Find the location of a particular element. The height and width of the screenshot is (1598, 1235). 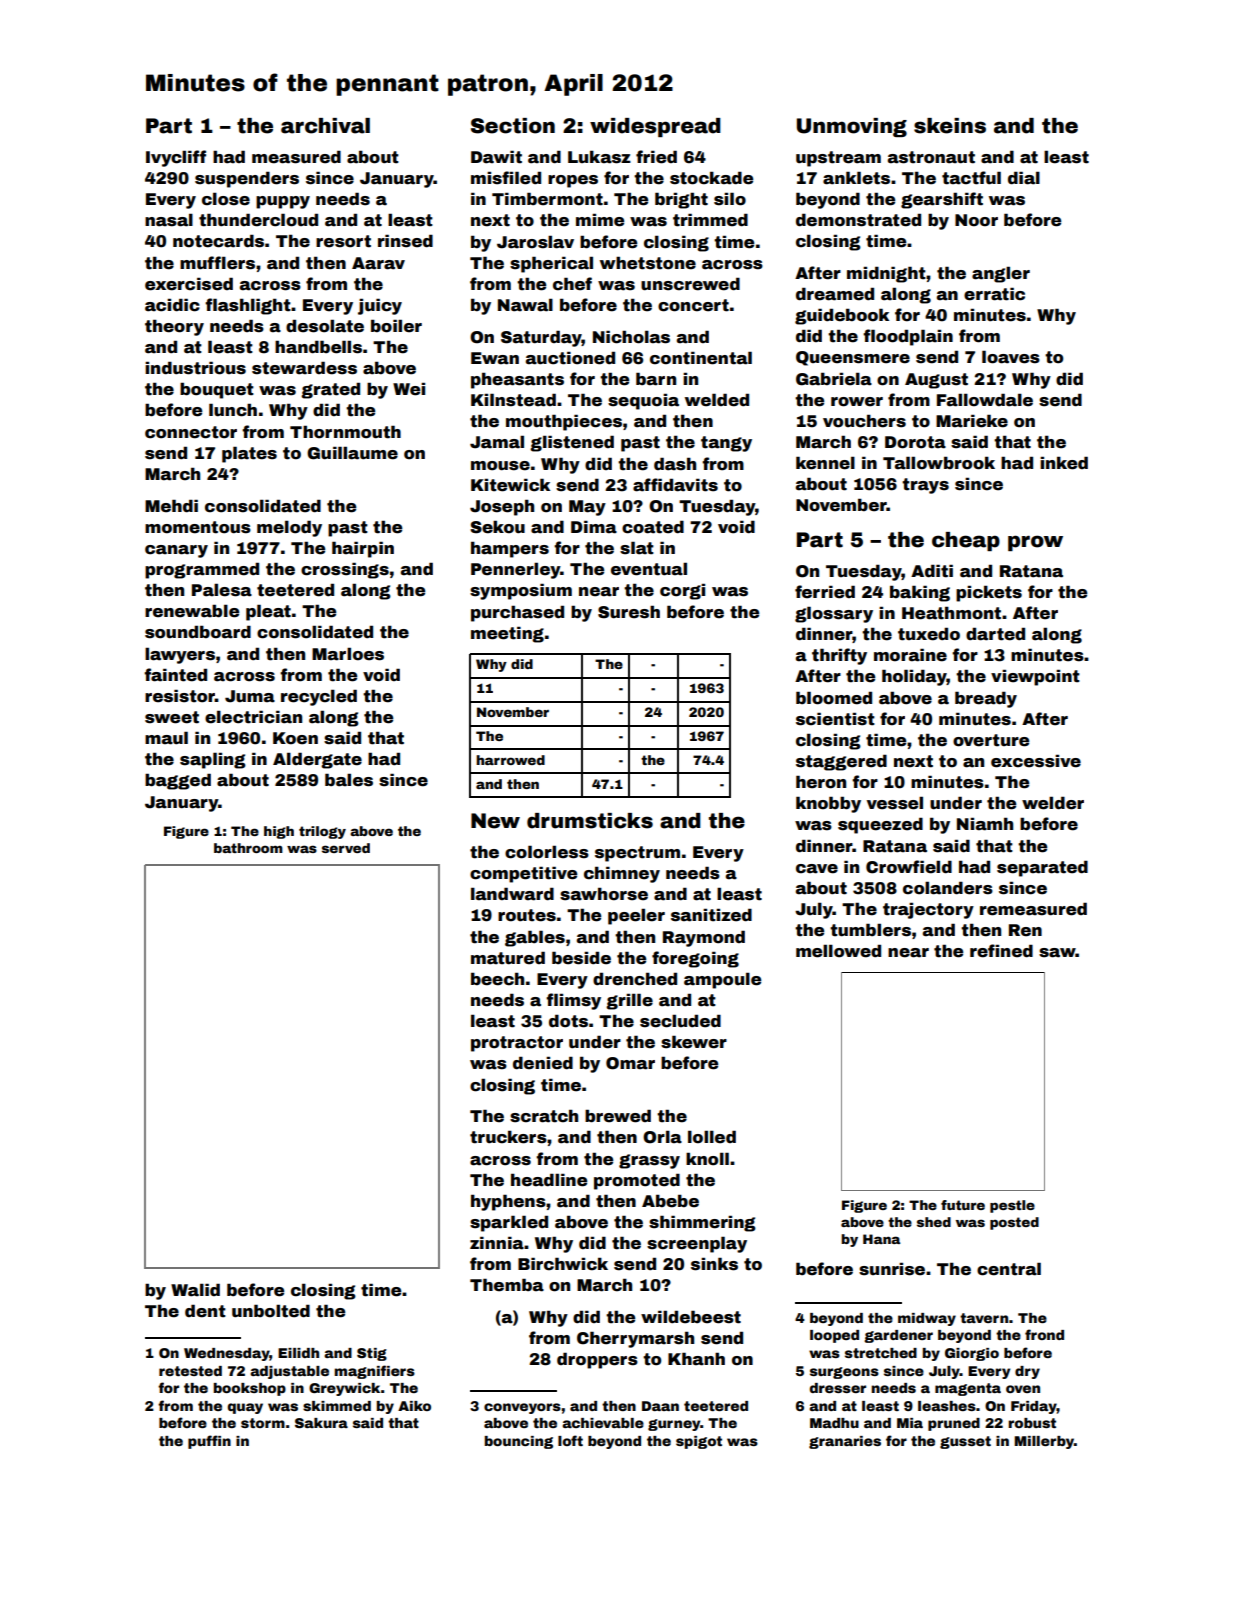

bathroom is located at coordinates (248, 848).
